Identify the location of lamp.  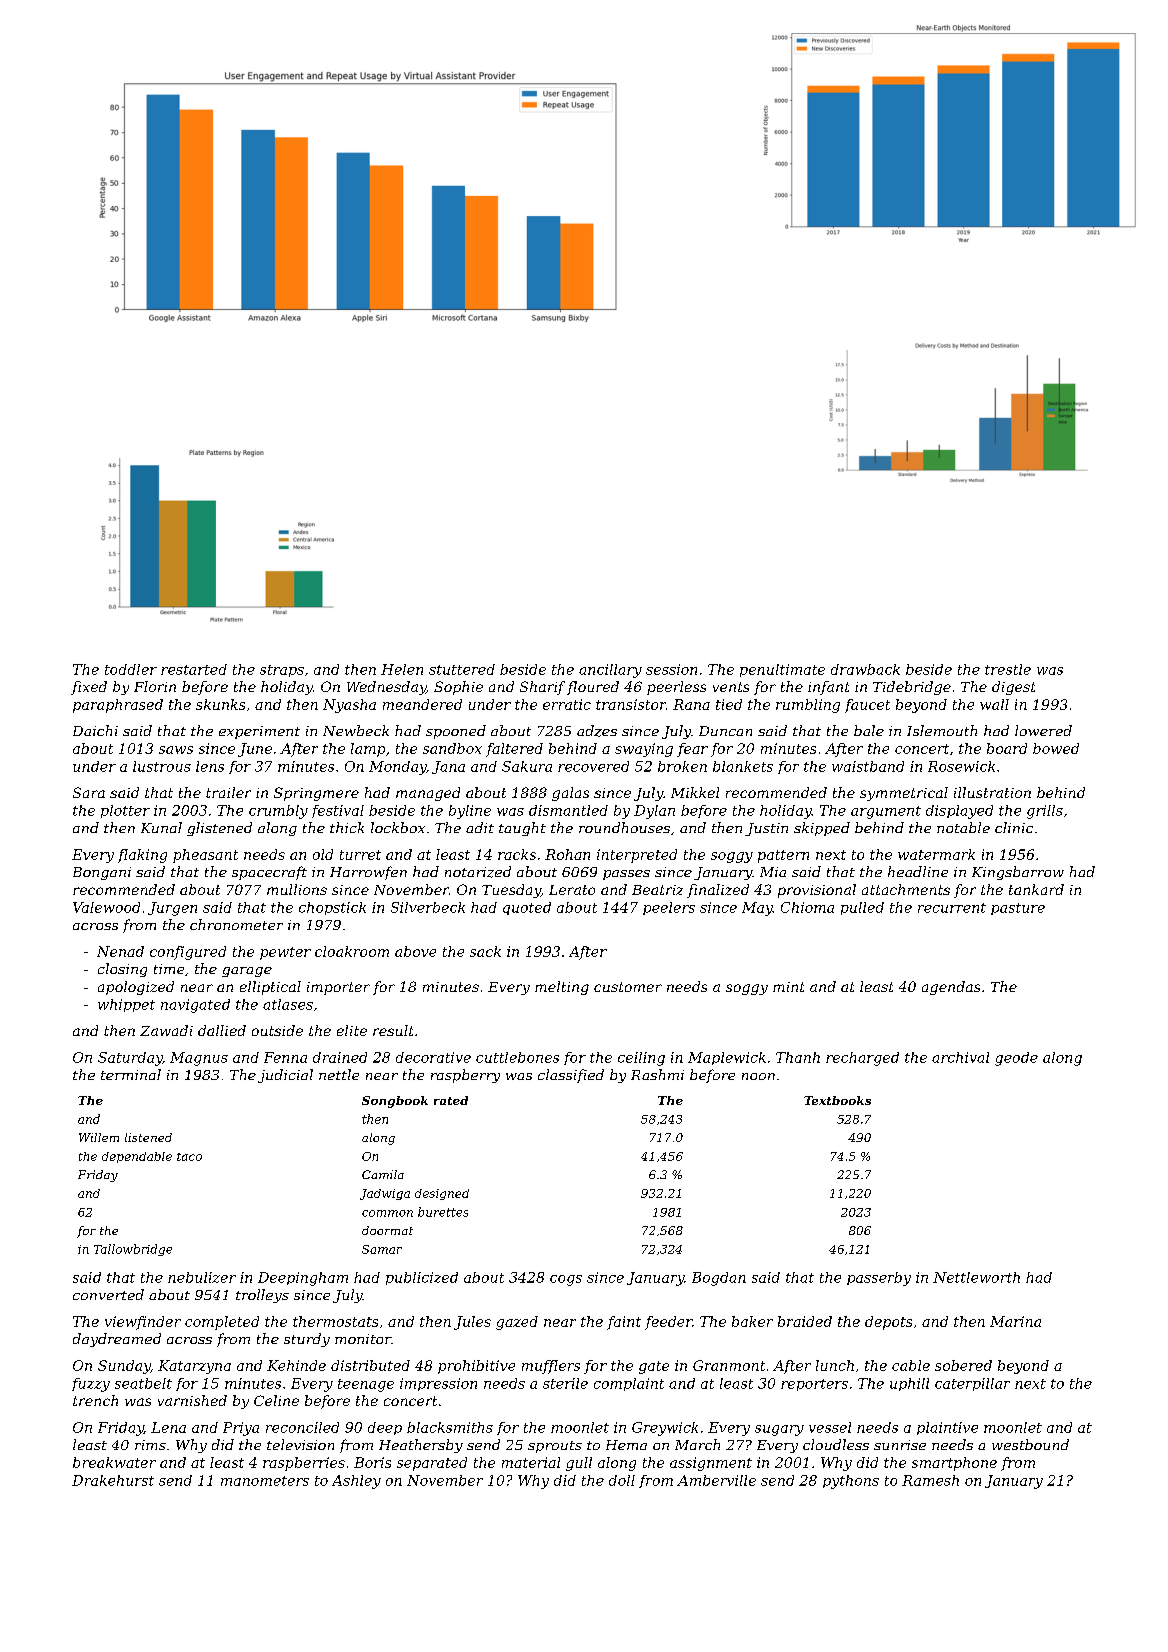
(368, 750).
